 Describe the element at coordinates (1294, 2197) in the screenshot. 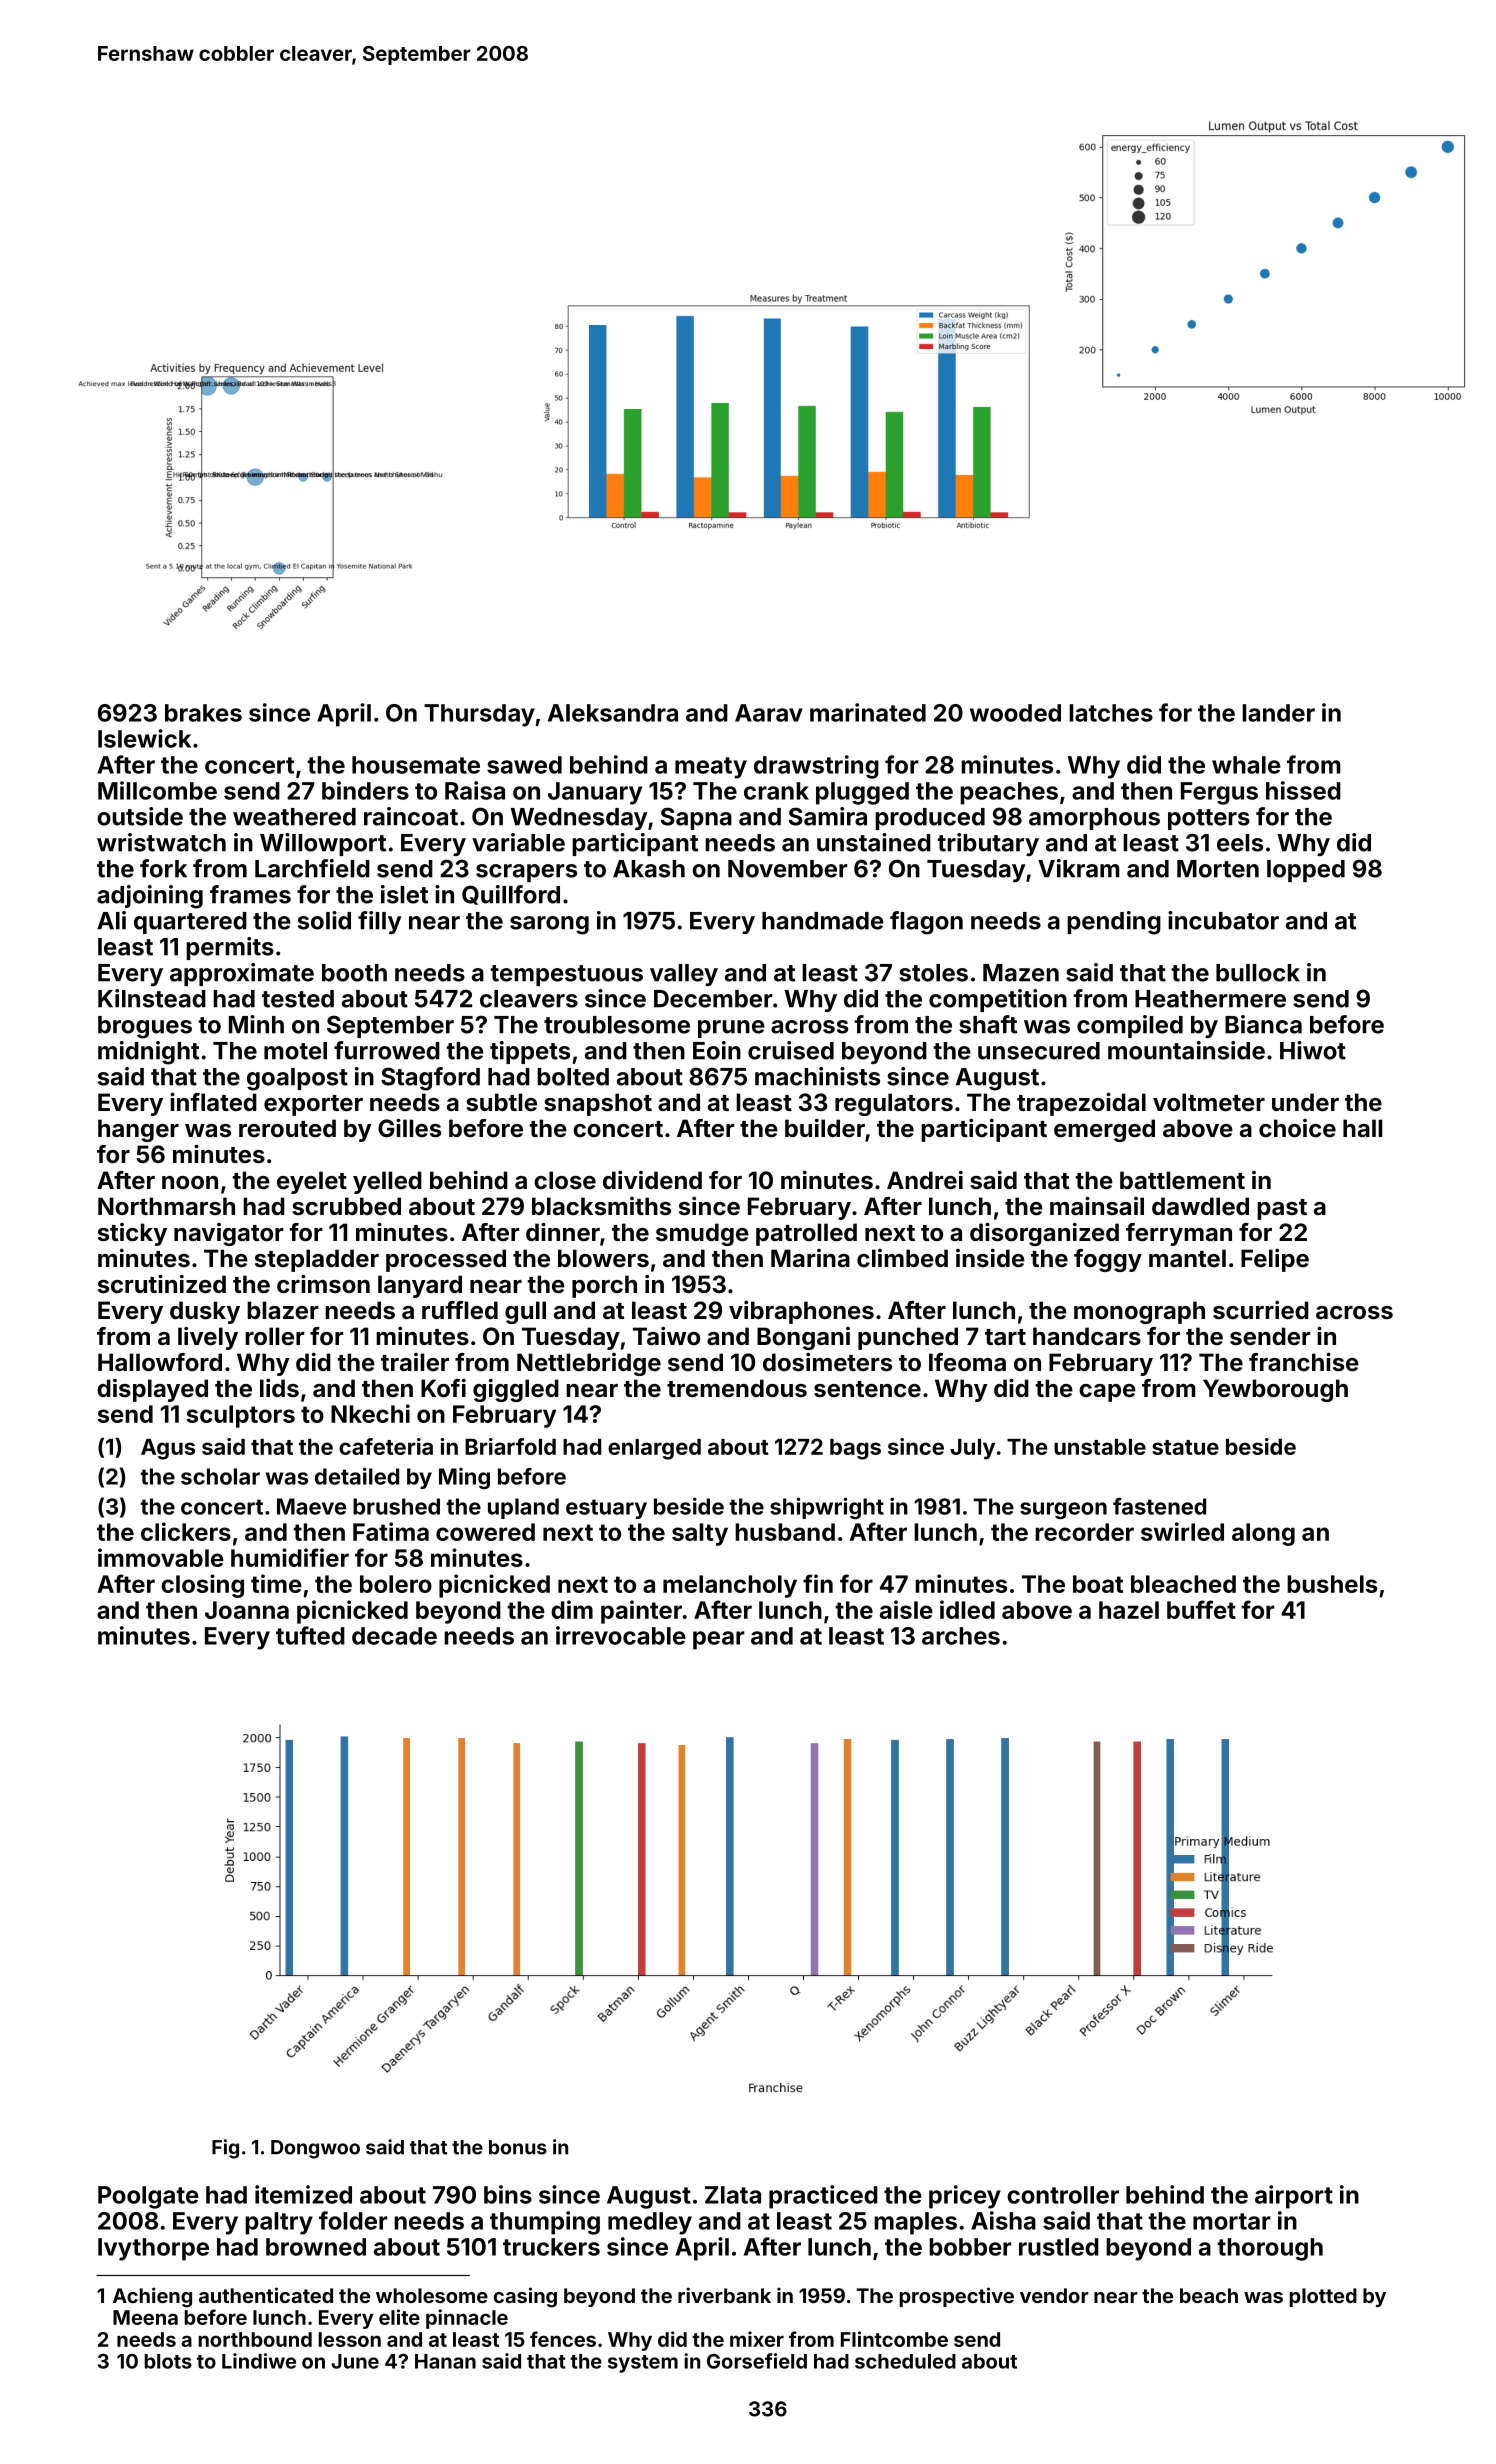

I see `airport` at that location.
